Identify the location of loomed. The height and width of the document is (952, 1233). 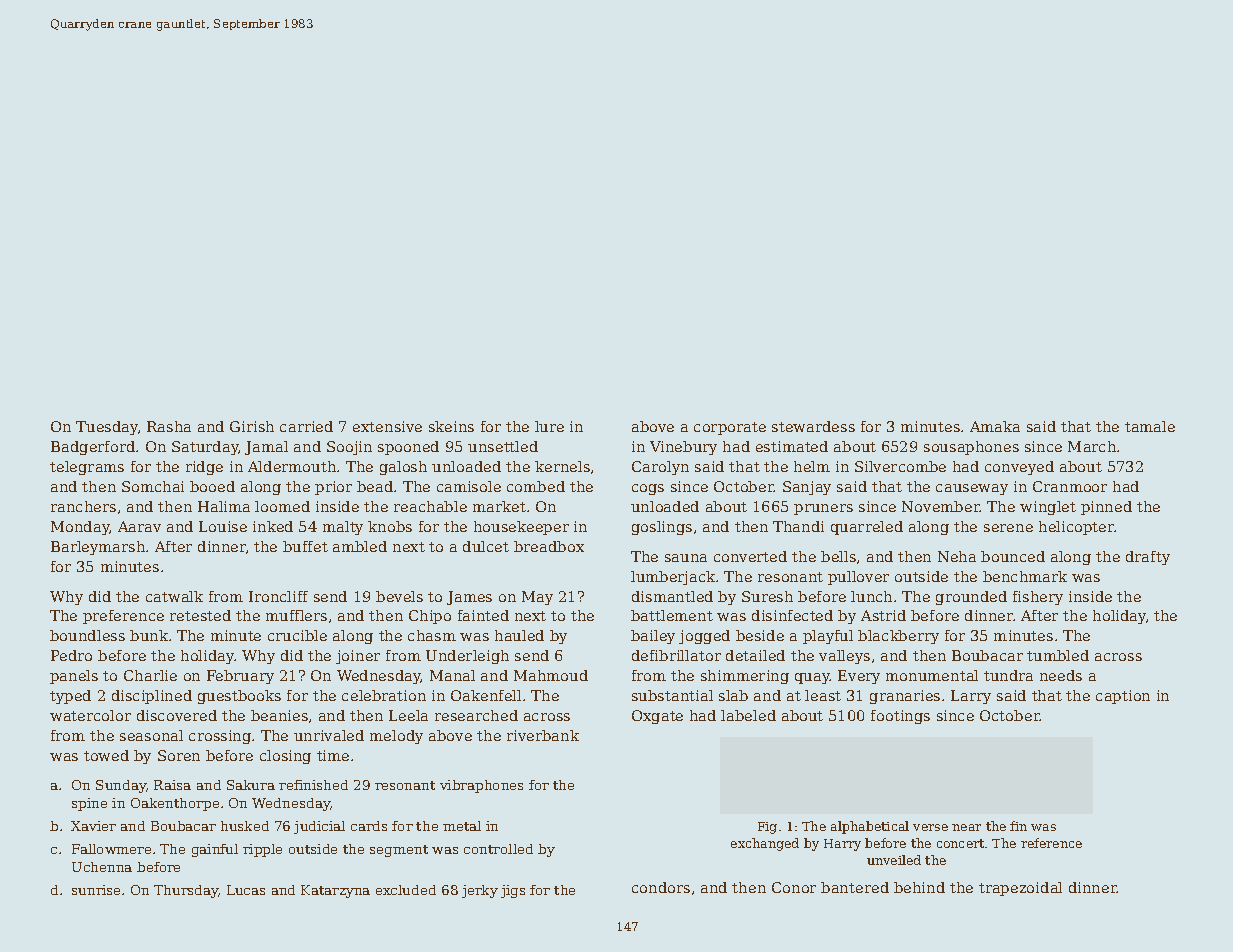
(282, 506).
